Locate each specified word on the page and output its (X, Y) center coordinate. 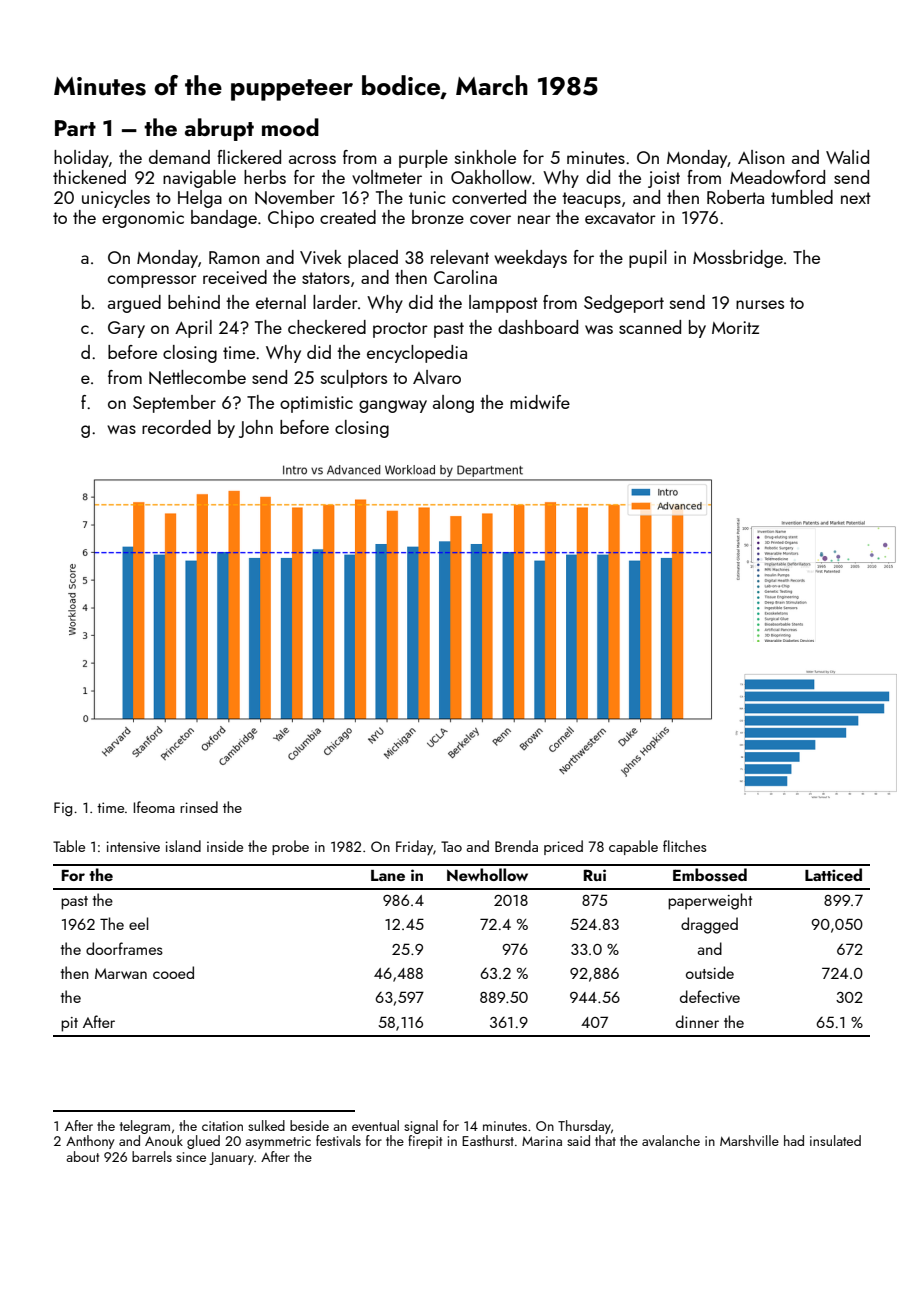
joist (664, 179)
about (82, 1156)
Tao (451, 846)
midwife (540, 402)
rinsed (199, 807)
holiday (81, 159)
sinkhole (485, 157)
